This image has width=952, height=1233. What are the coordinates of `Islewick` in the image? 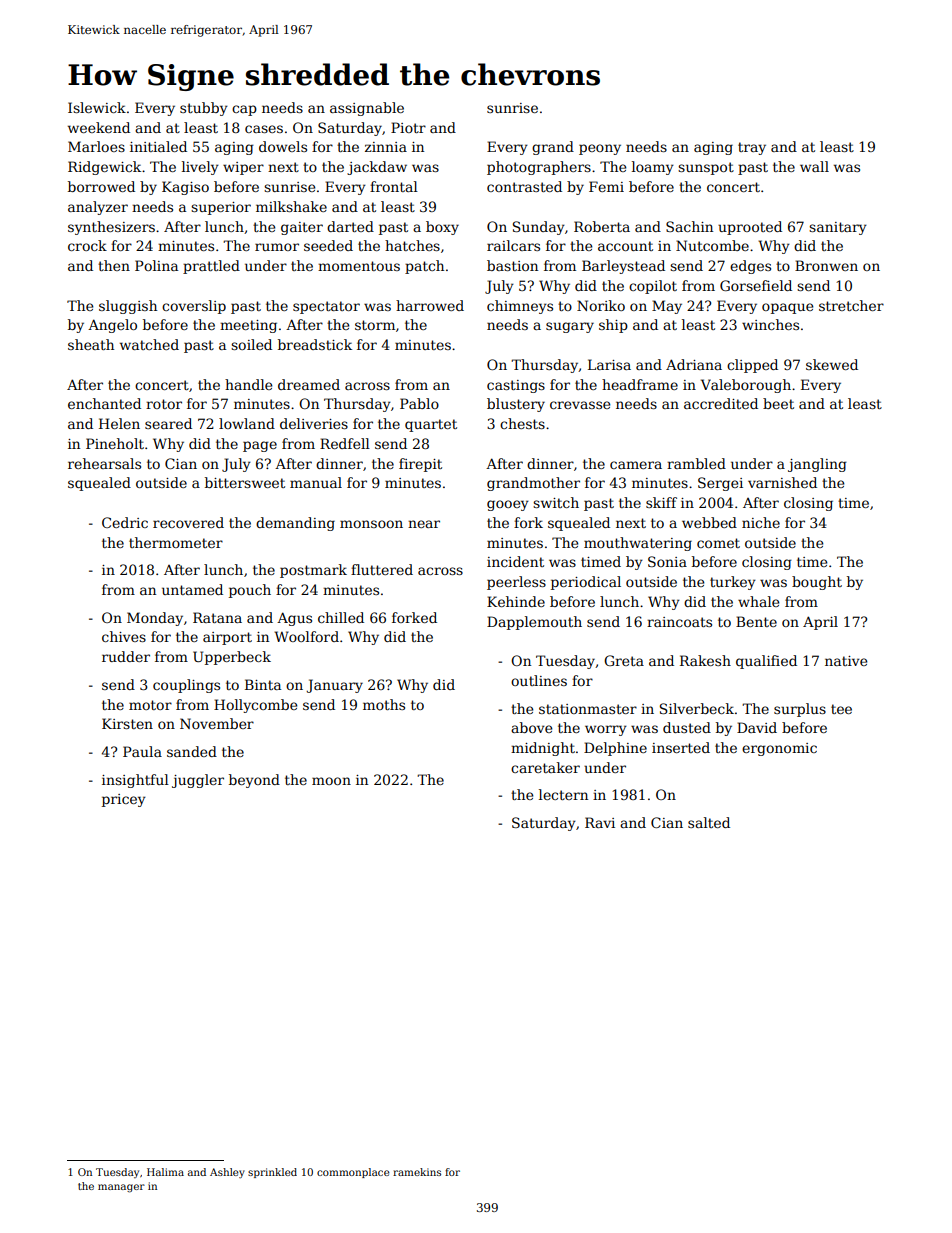 It's located at (97, 107).
